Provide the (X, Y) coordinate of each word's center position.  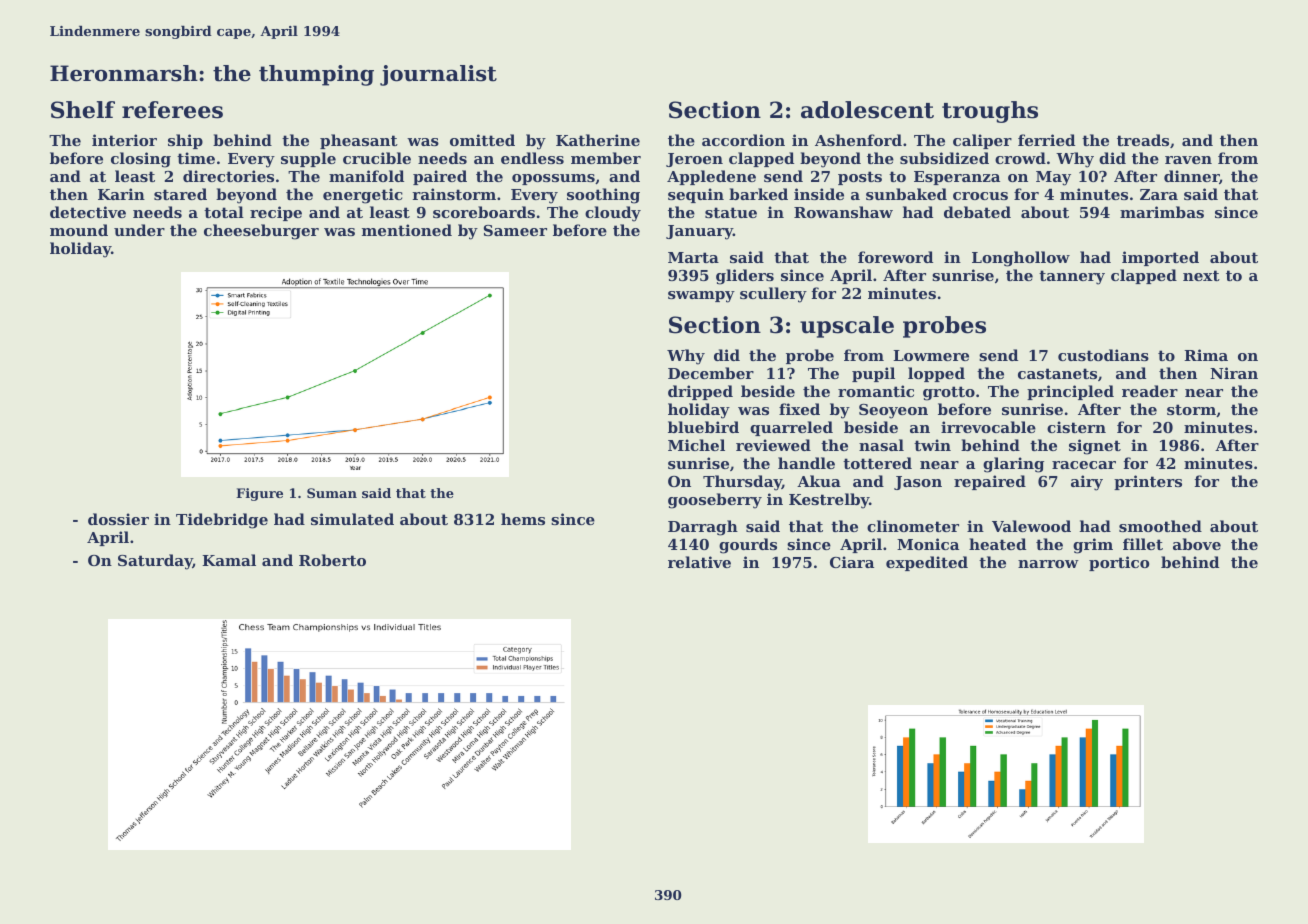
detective (88, 212)
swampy (701, 297)
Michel (696, 445)
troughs (990, 112)
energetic (363, 196)
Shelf (83, 110)
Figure (259, 494)
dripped (700, 392)
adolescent (867, 110)
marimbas (1162, 212)
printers (1148, 482)
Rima (1206, 355)
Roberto (332, 560)
